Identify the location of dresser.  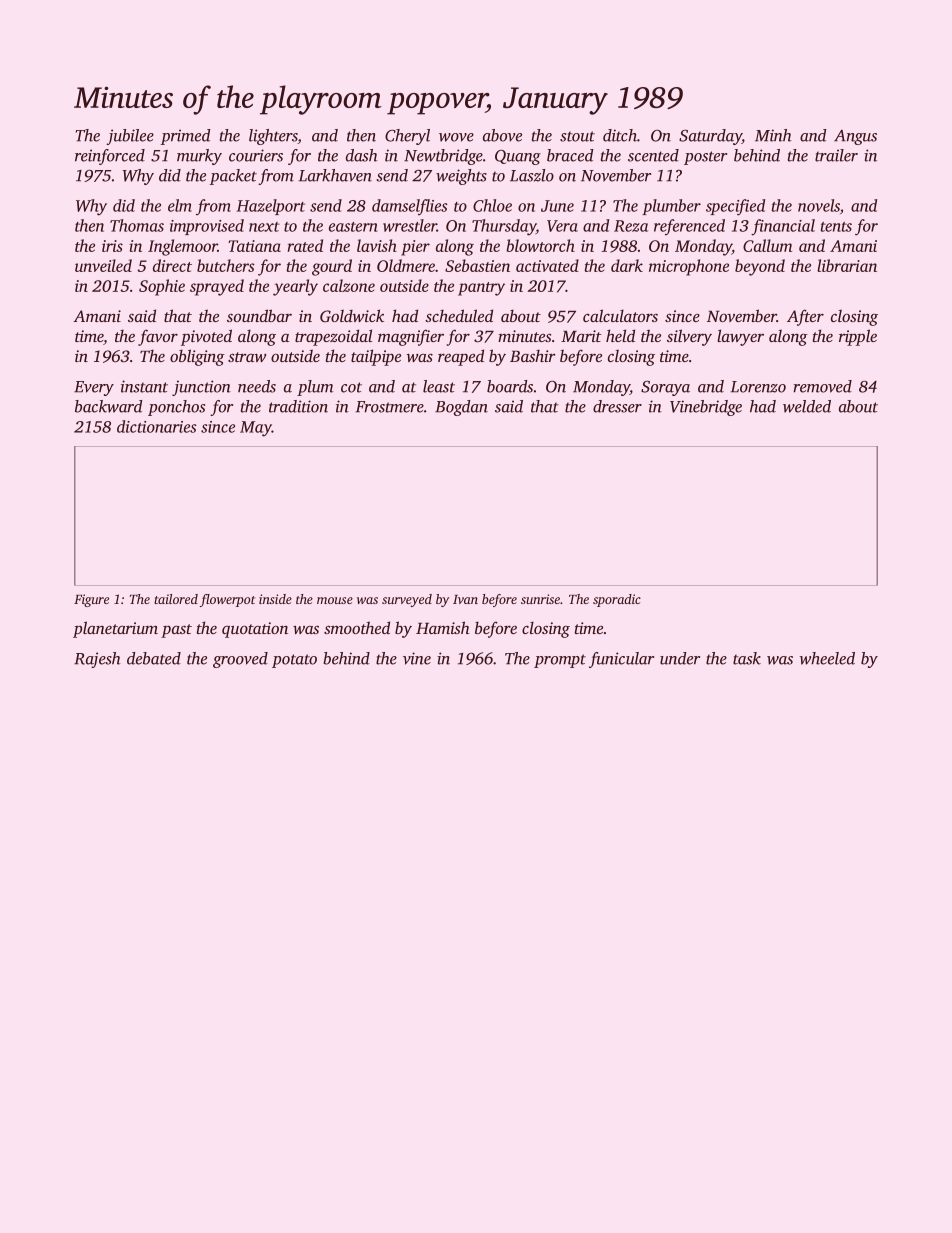
(617, 406).
